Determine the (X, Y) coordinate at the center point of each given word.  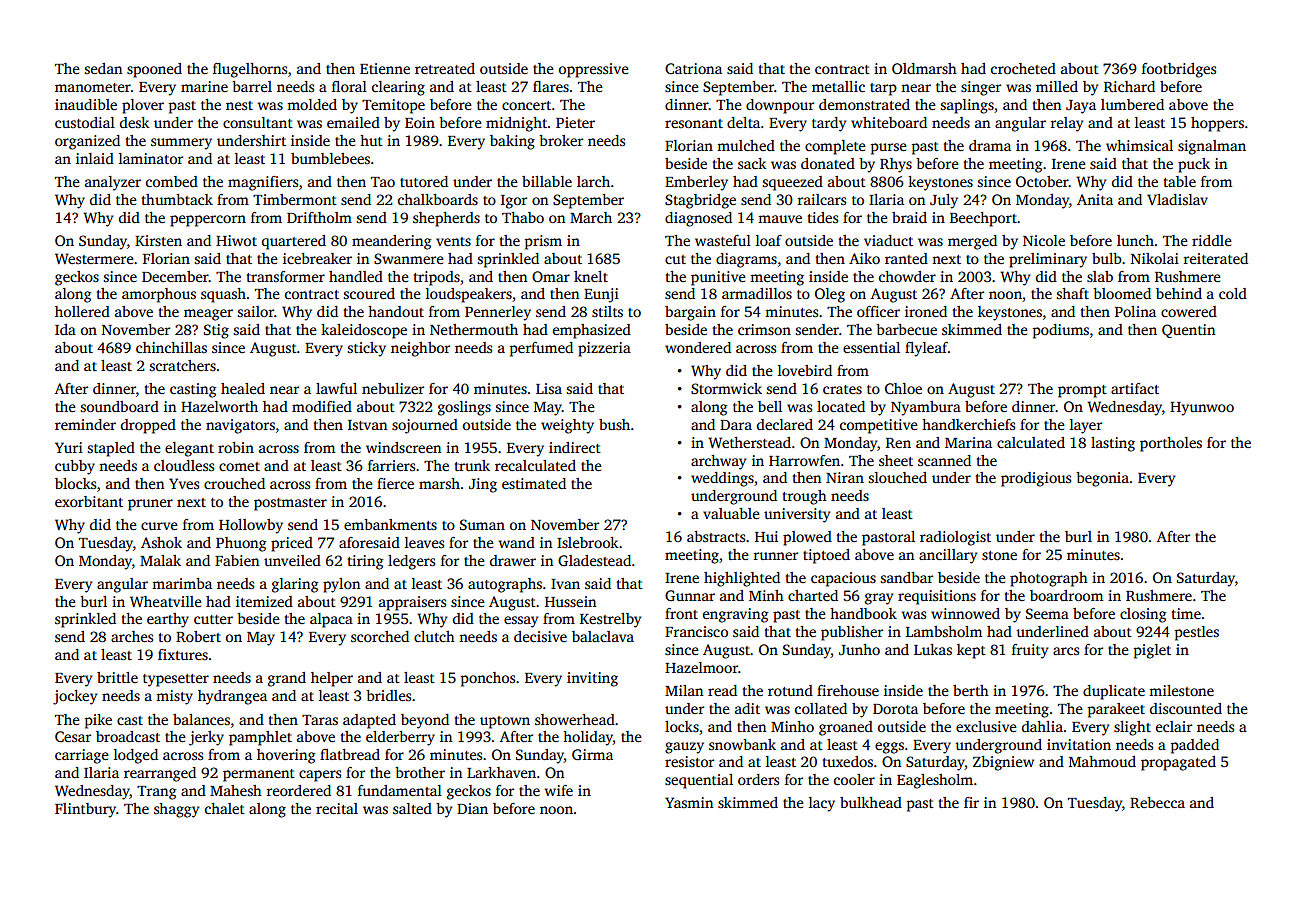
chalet (225, 808)
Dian (472, 808)
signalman (1212, 147)
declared (785, 424)
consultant (258, 122)
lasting (1113, 444)
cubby (75, 467)
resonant (694, 123)
